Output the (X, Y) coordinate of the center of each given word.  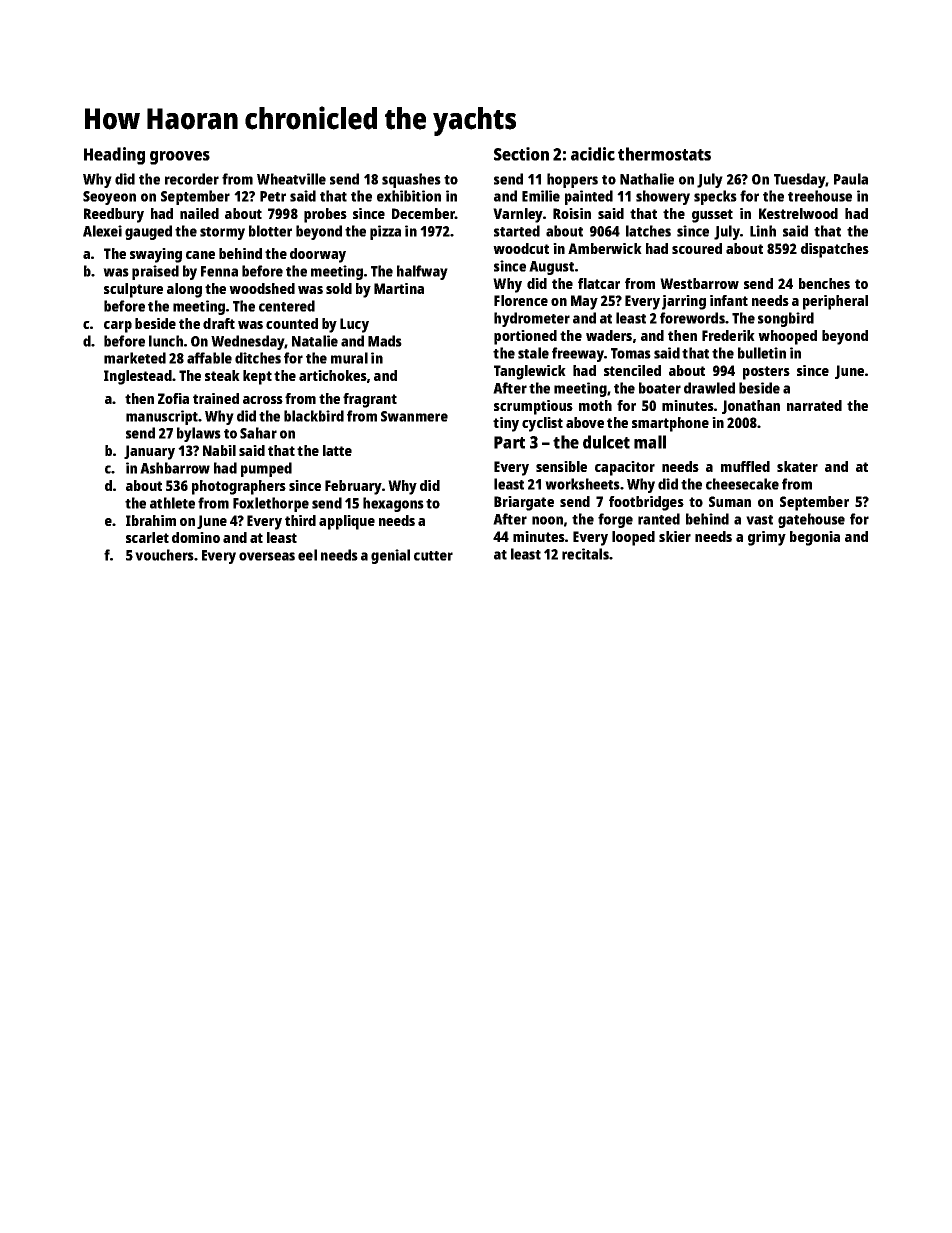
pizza (385, 232)
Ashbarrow (175, 468)
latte (337, 450)
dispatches (835, 250)
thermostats (664, 154)
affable (209, 358)
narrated (814, 405)
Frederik (728, 335)
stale (533, 353)
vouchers (164, 555)
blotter (270, 231)
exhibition (409, 196)
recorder (192, 179)
